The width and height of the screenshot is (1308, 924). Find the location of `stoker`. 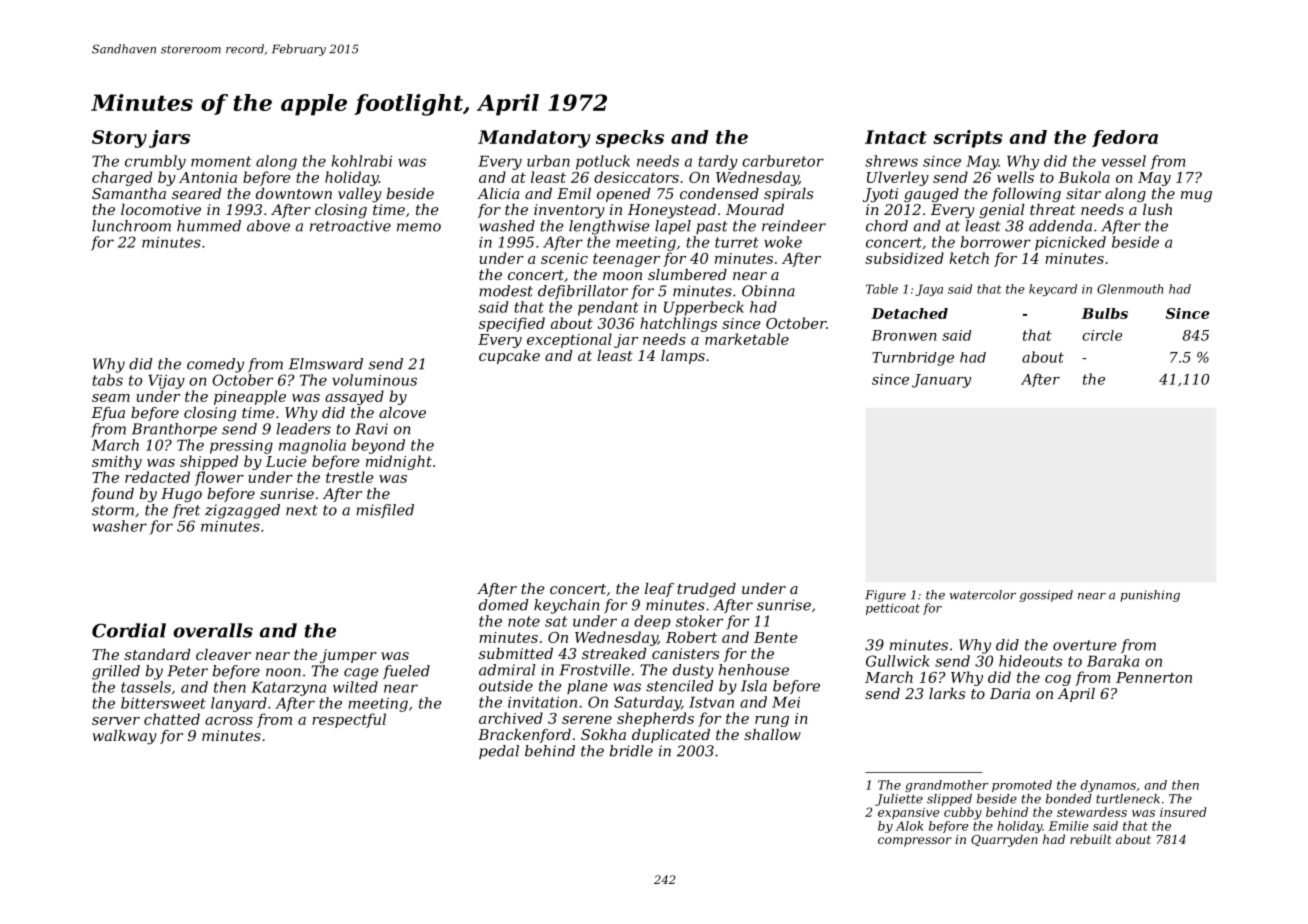

stoker is located at coordinates (699, 621).
